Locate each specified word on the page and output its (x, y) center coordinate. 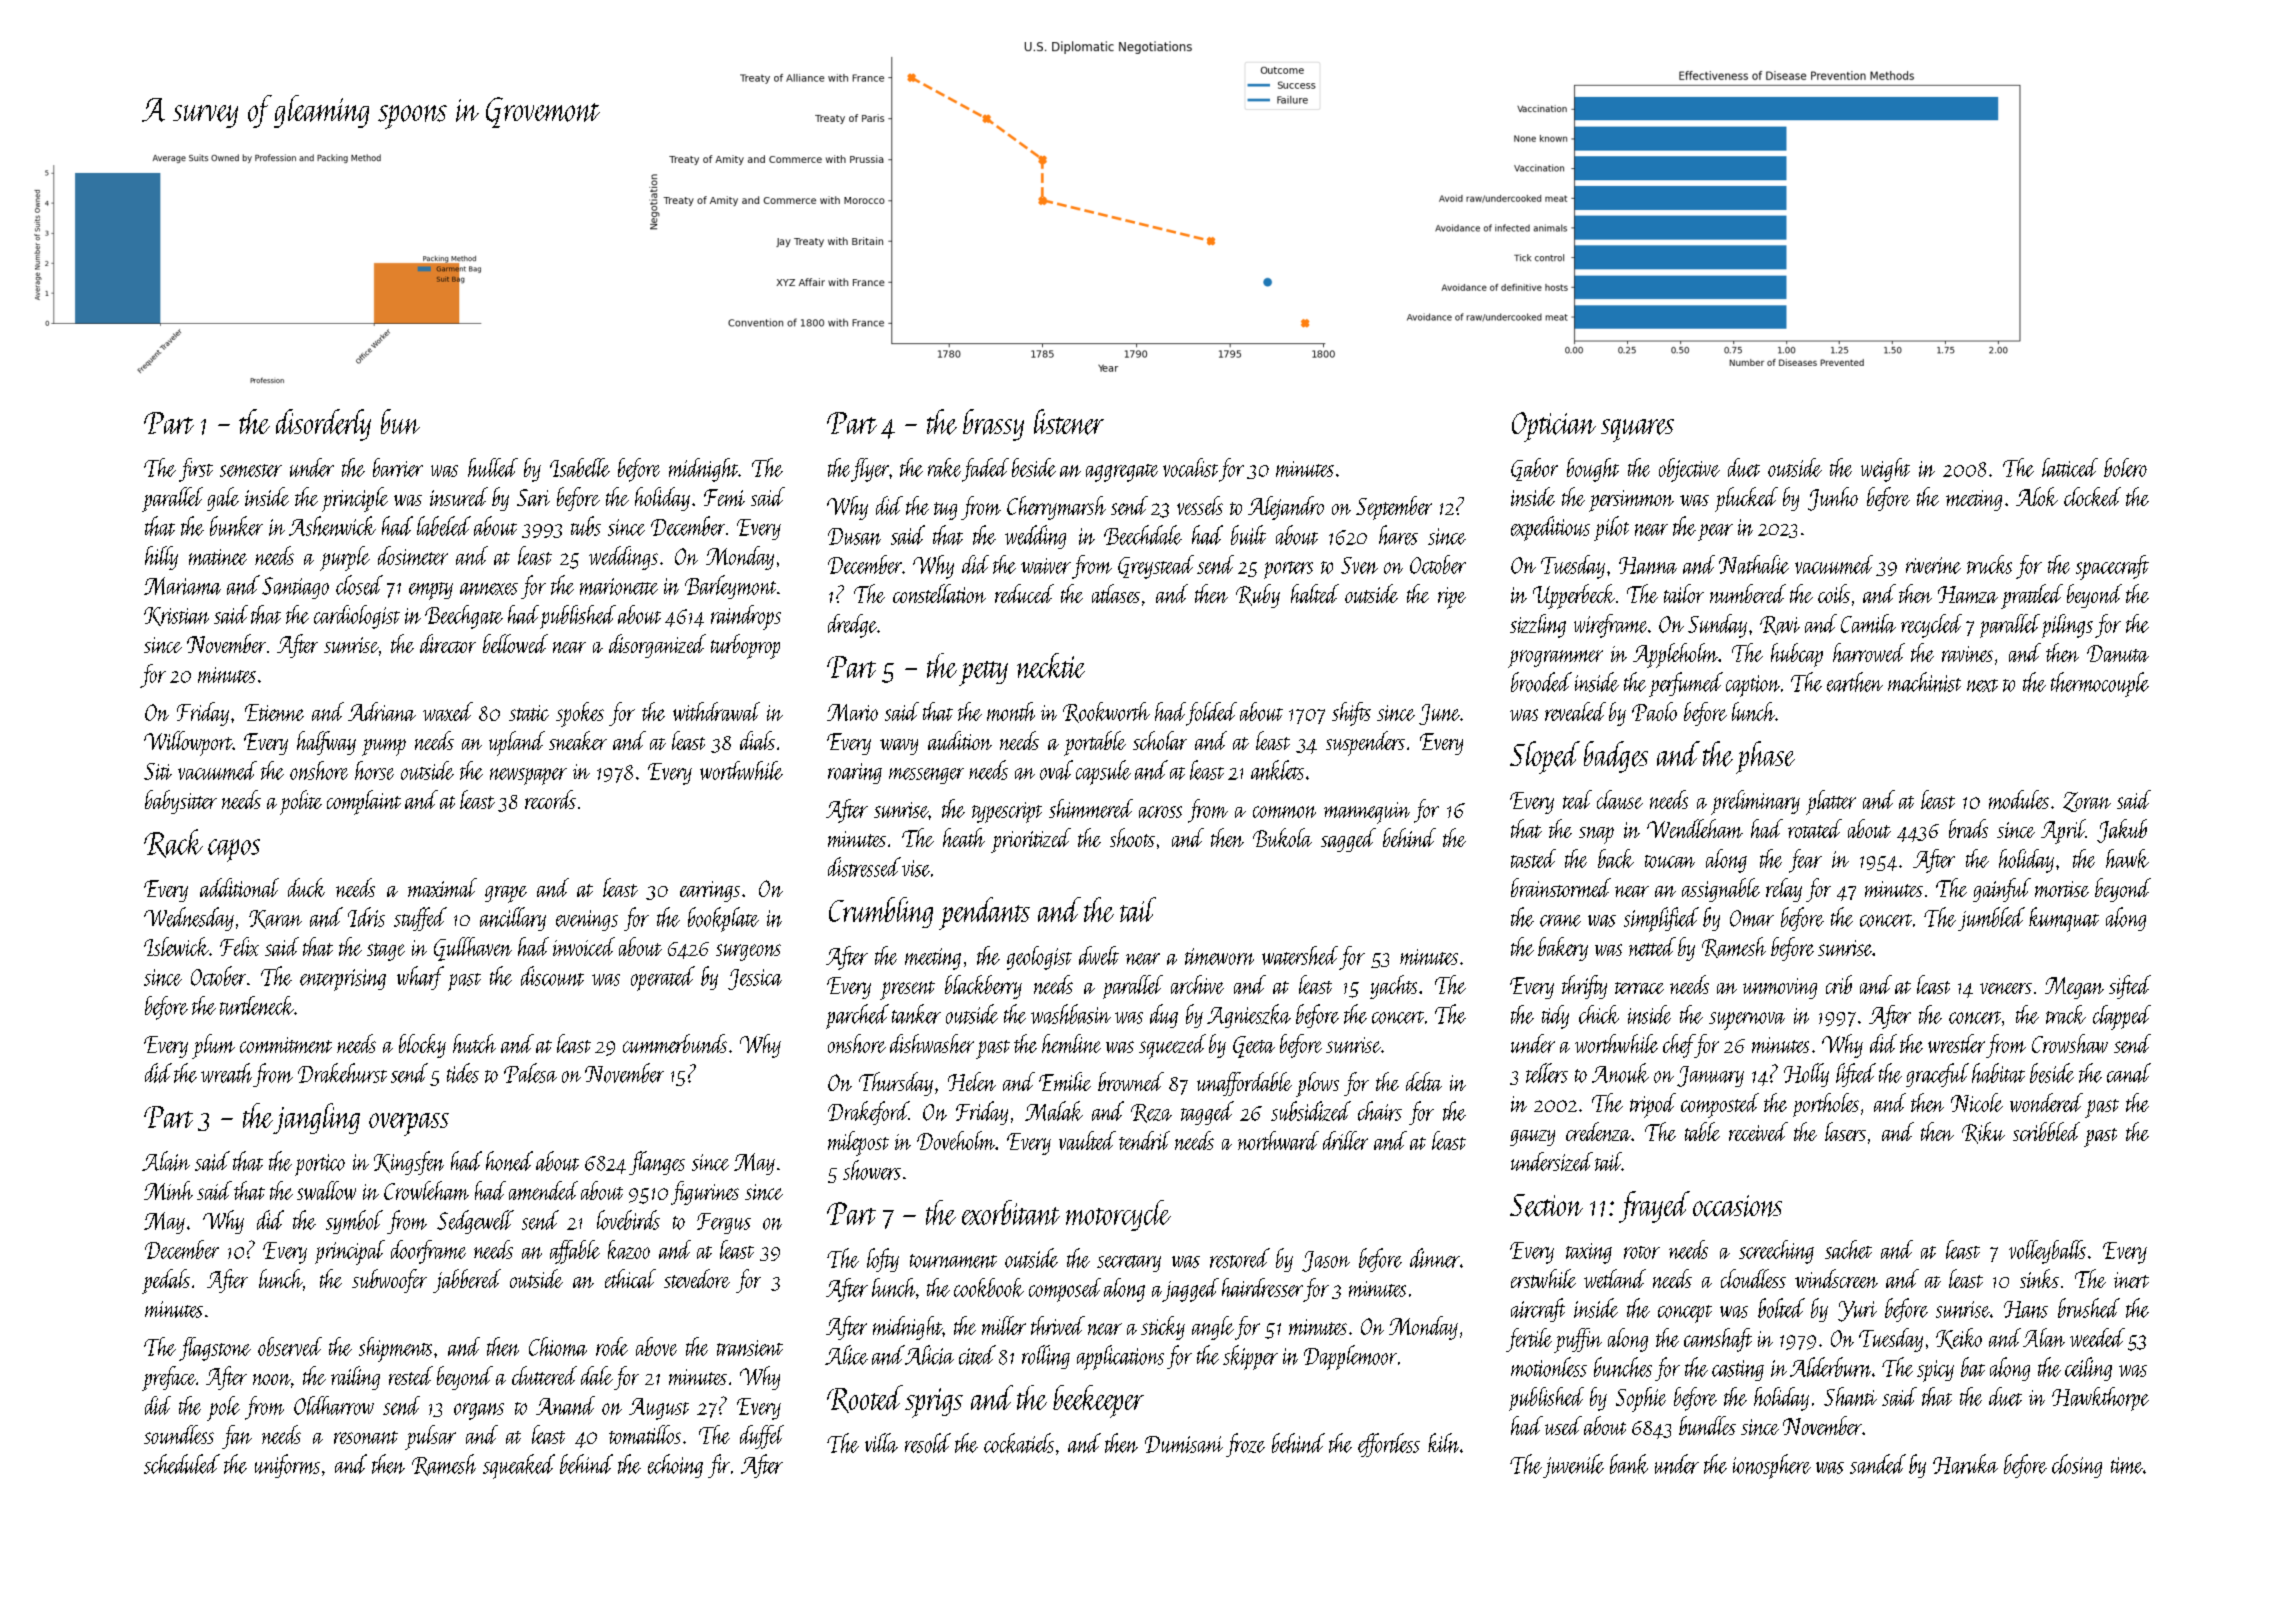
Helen (972, 1081)
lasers (1845, 1131)
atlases (1116, 593)
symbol (354, 1222)
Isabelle (580, 467)
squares (1637, 430)
